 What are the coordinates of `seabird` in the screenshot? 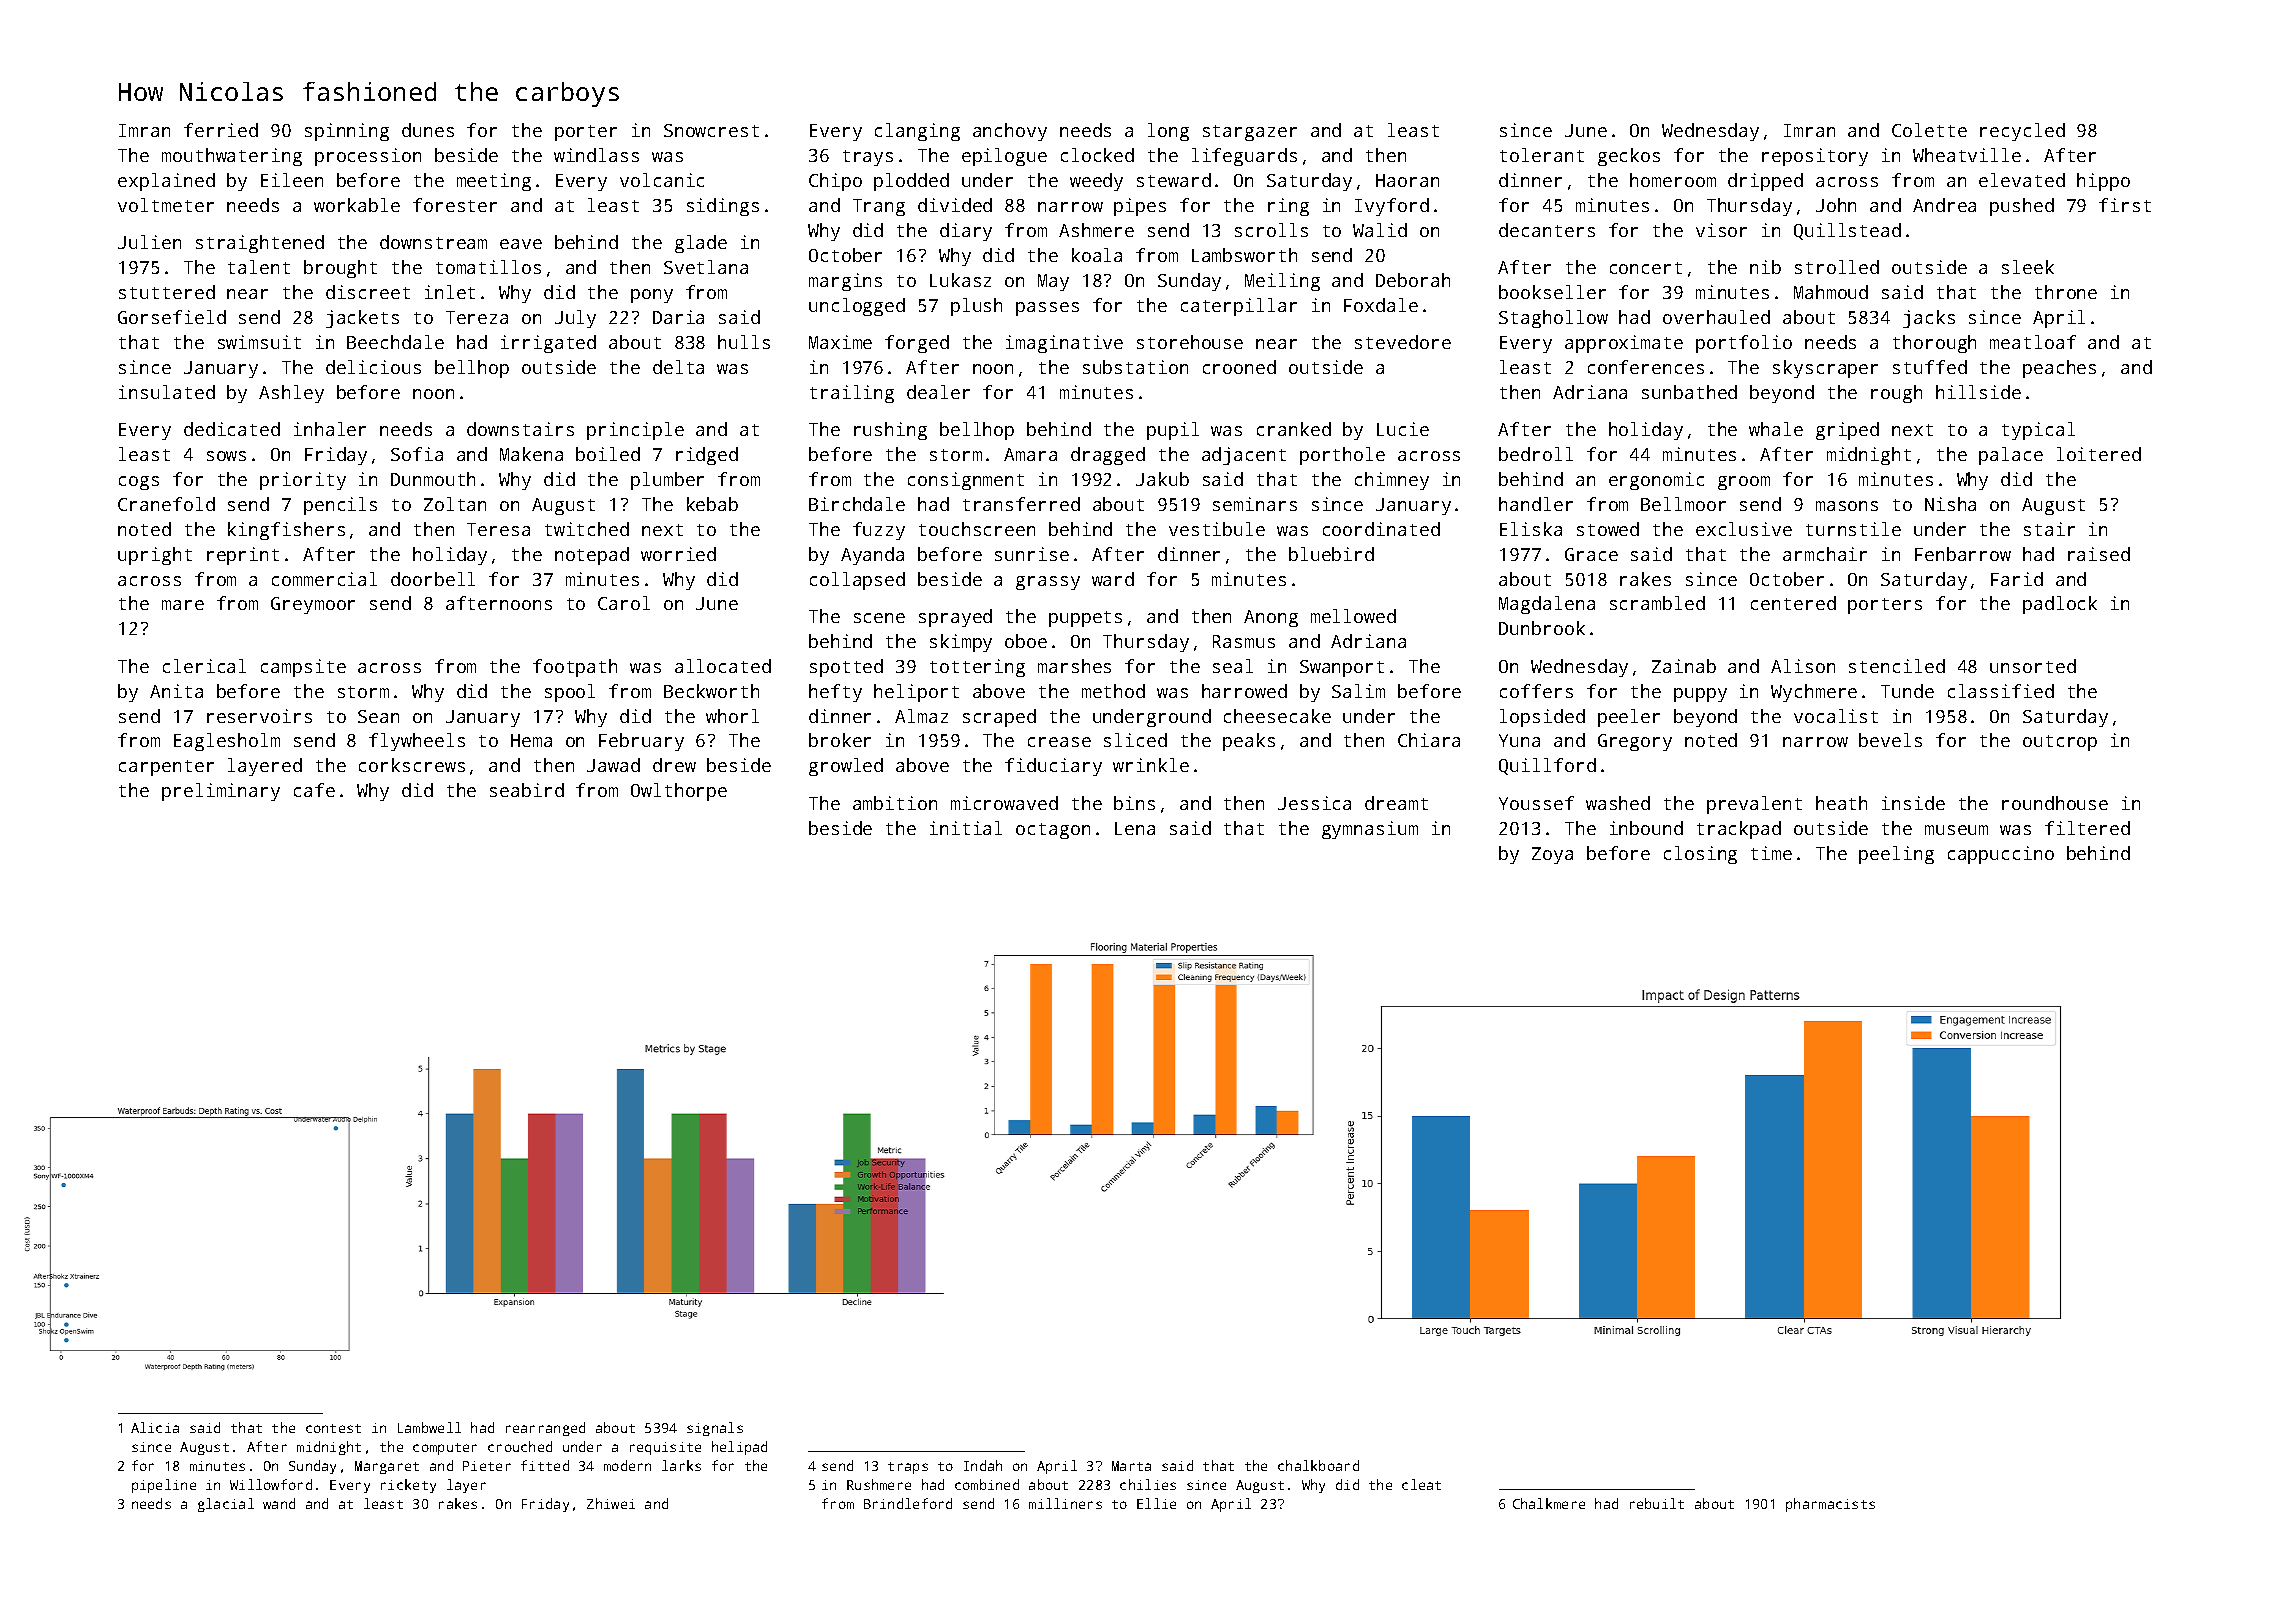 It's located at (527, 790).
